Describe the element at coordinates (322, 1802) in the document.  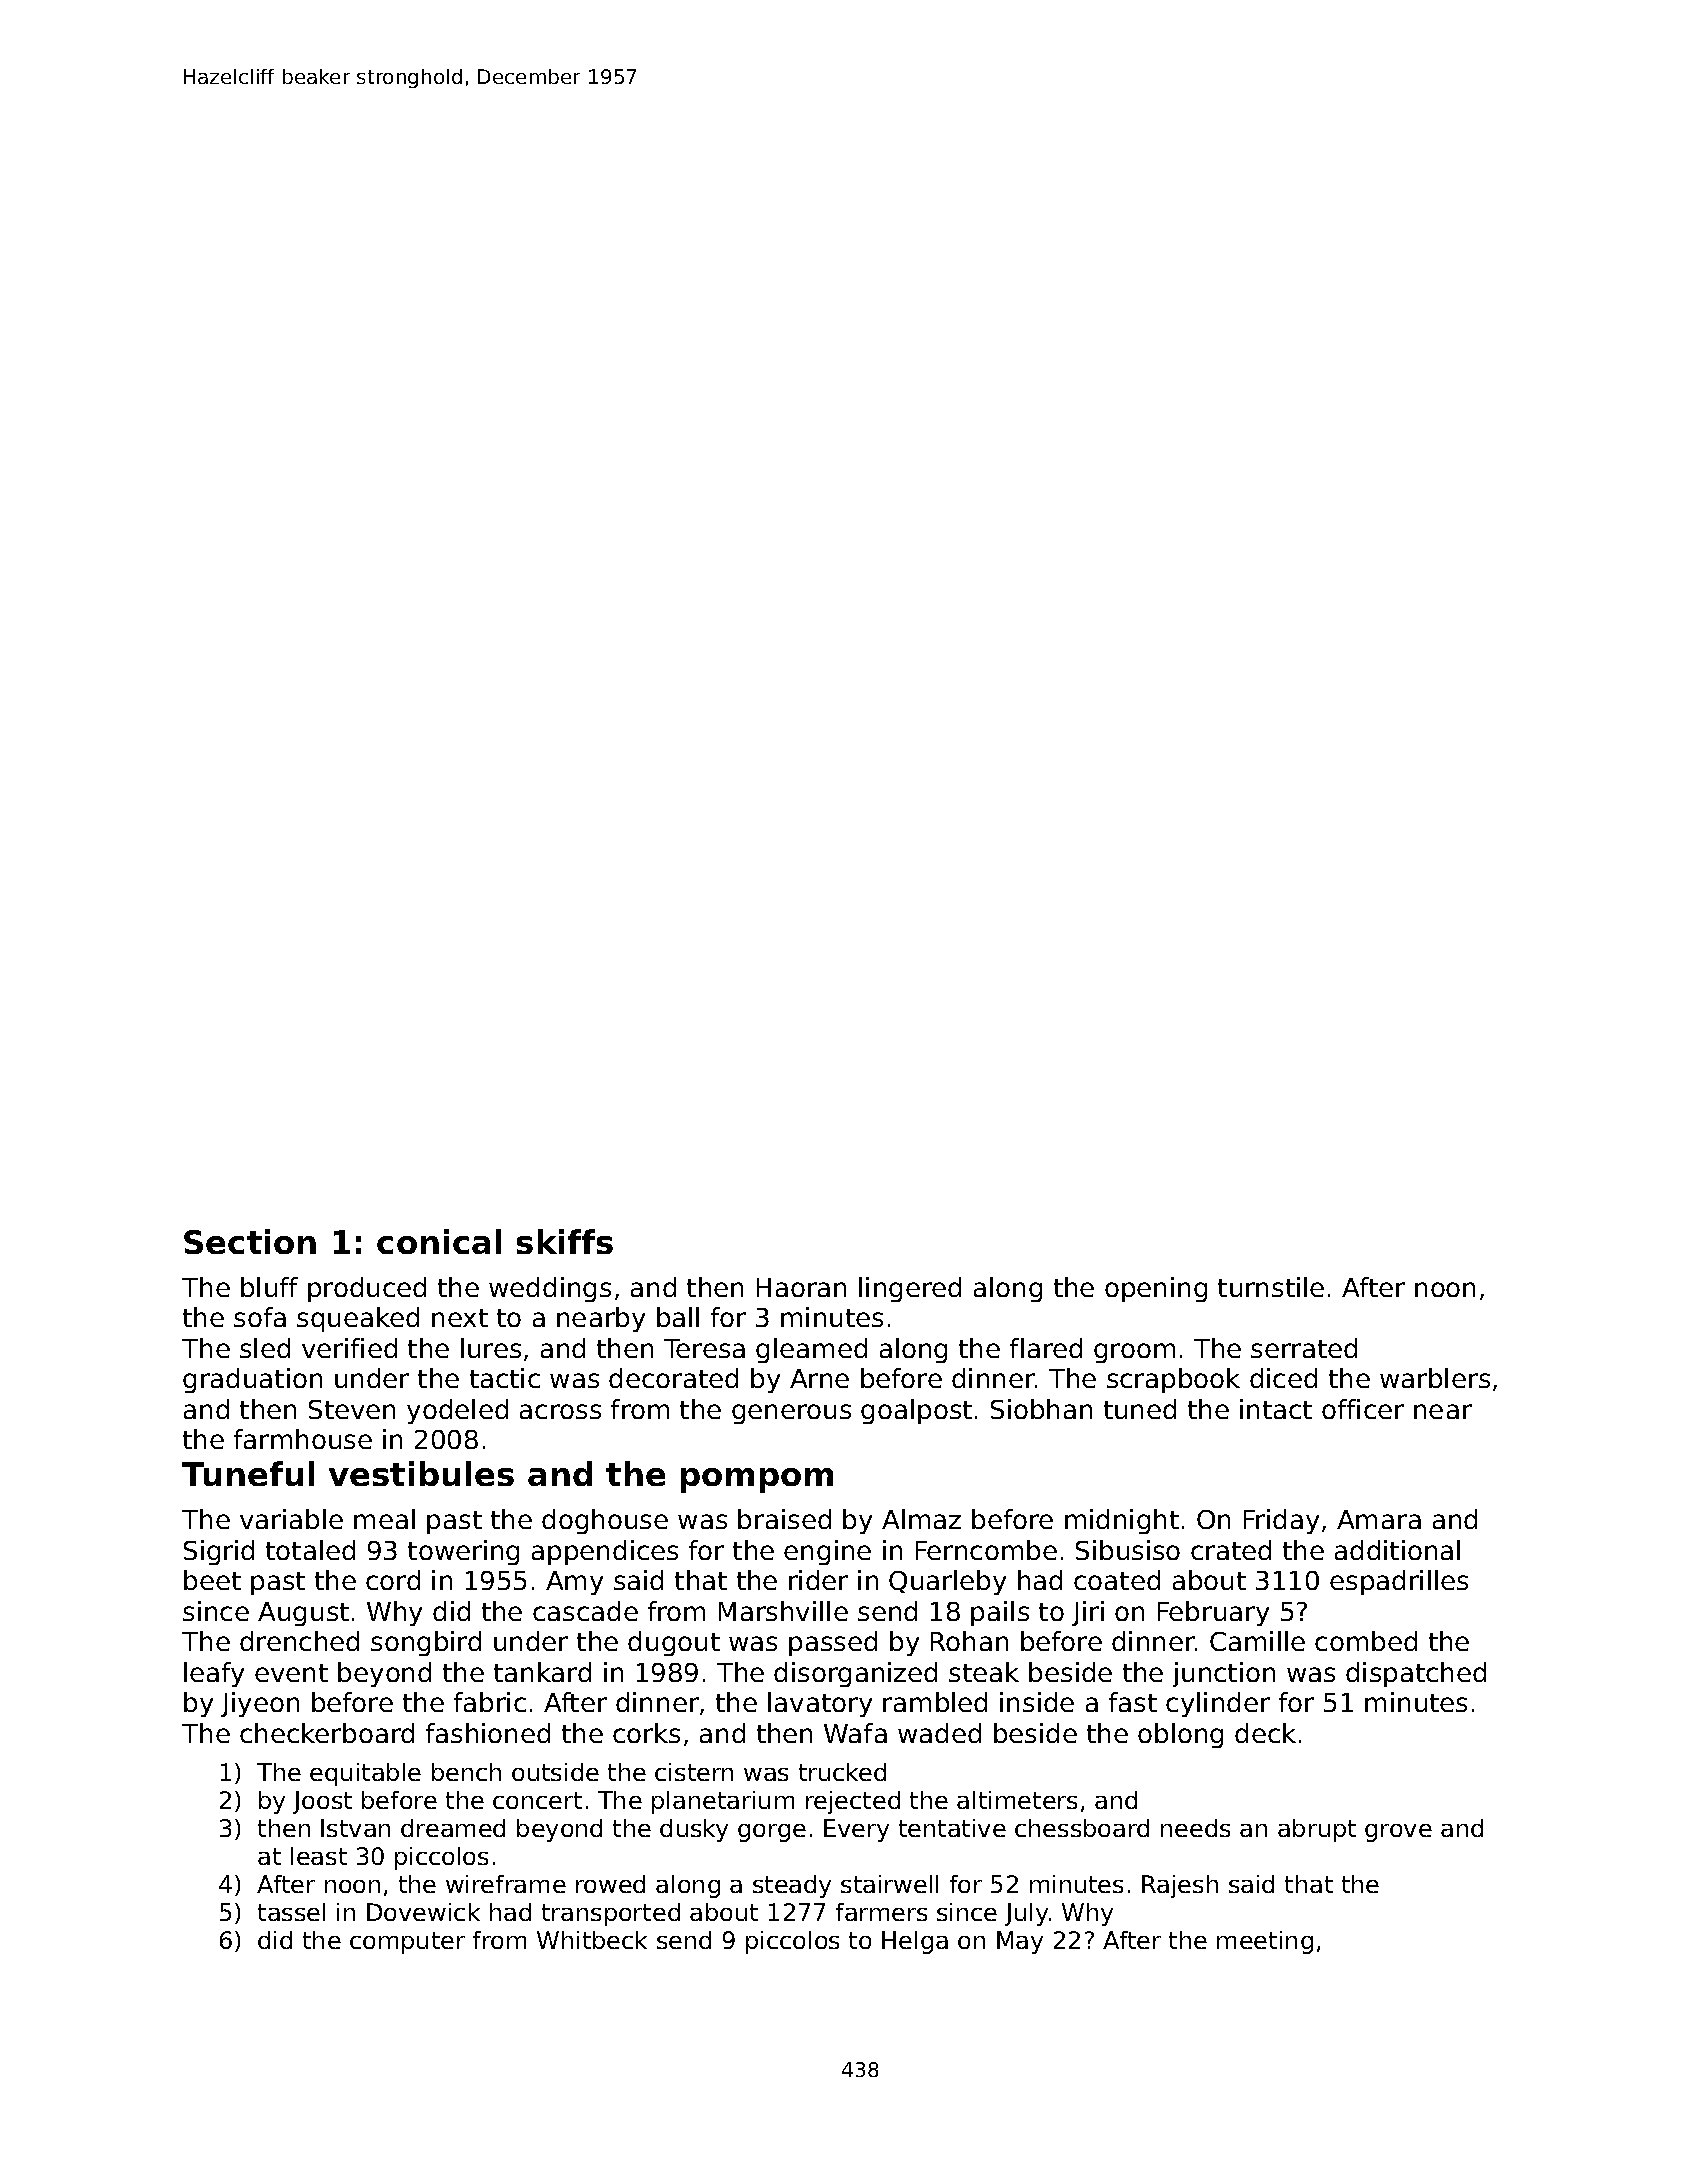
I see `Joost` at that location.
